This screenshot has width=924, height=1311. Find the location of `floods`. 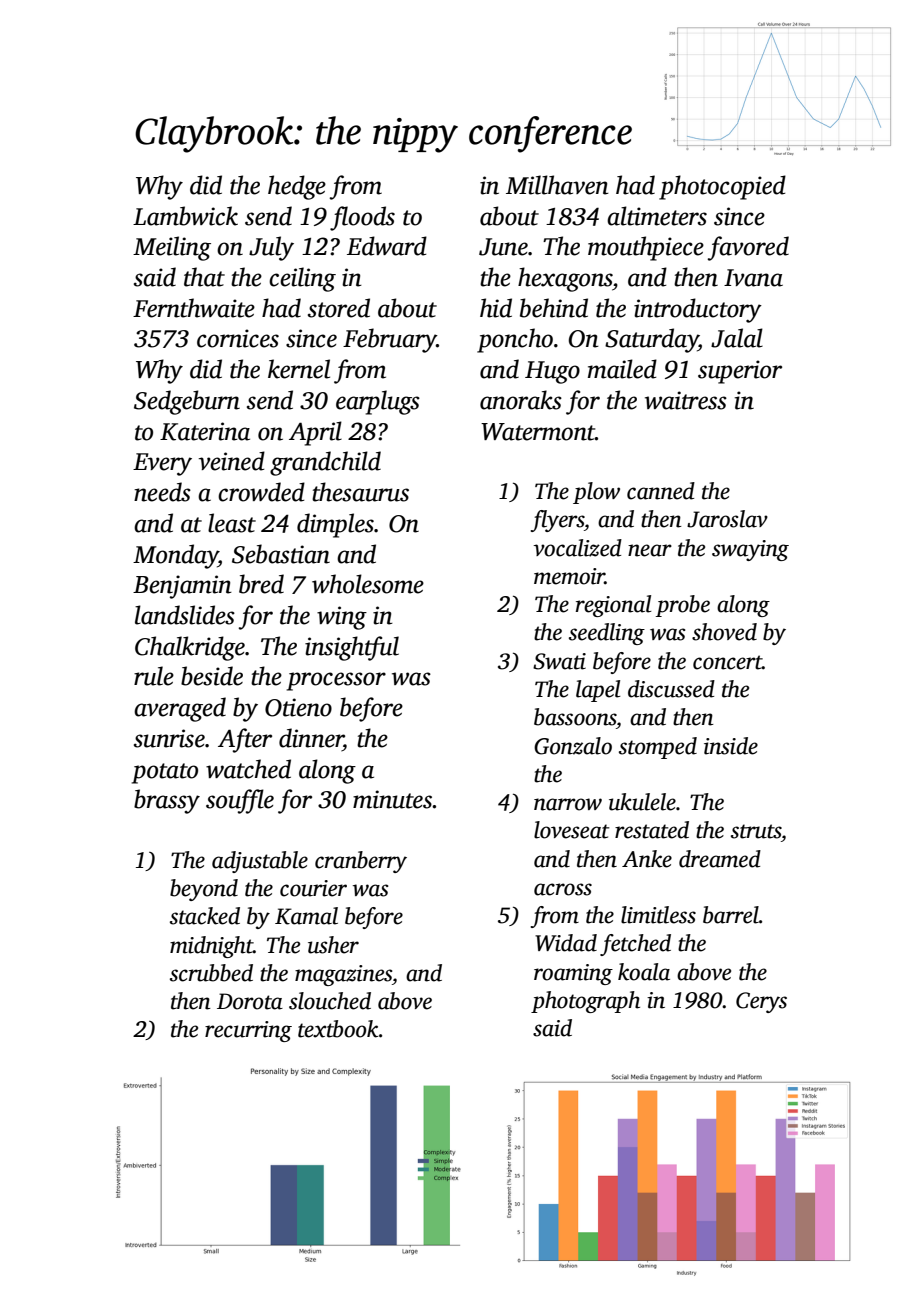

floods is located at coordinates (362, 218).
